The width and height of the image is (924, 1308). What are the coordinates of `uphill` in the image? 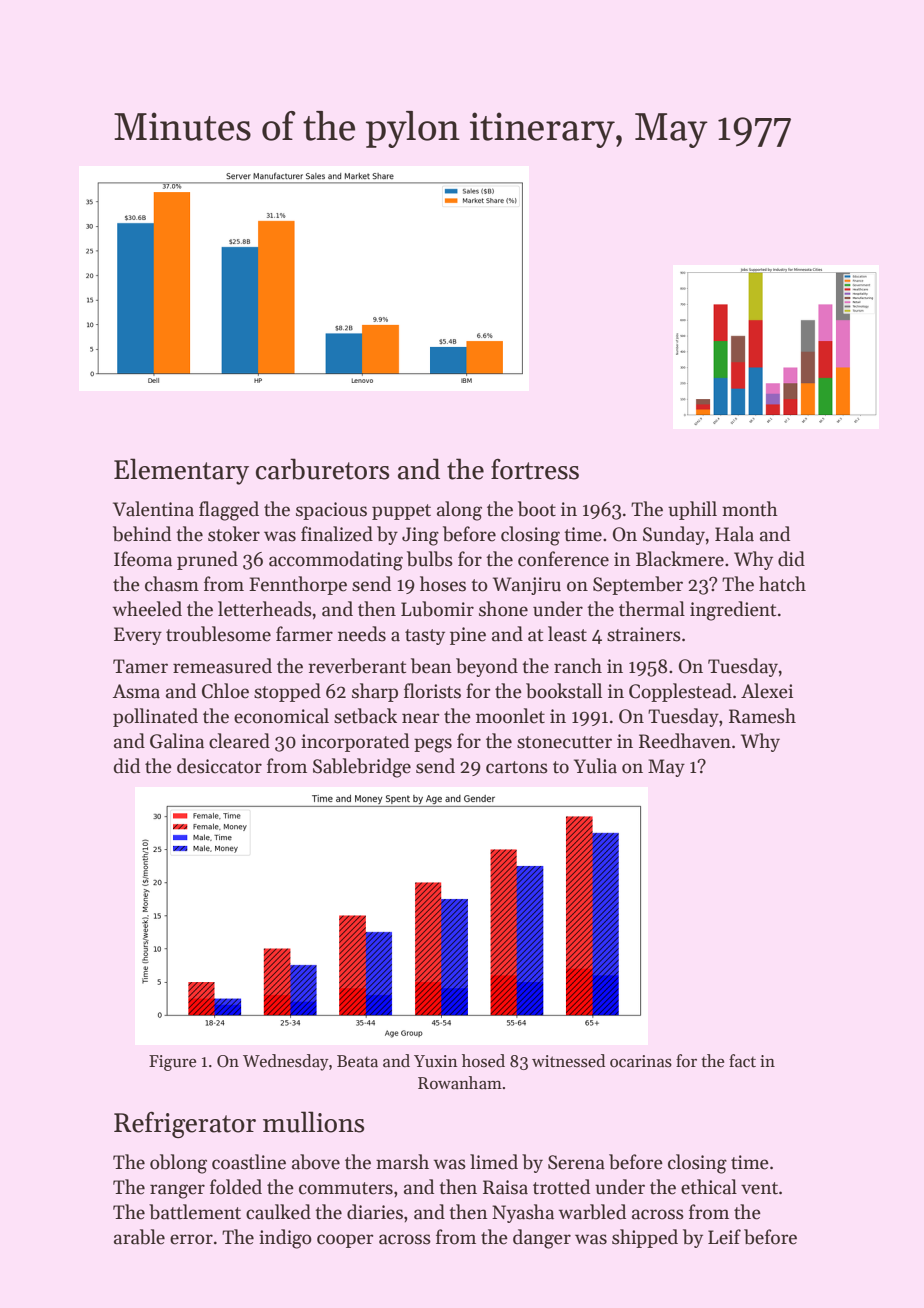 It's located at (692, 510).
